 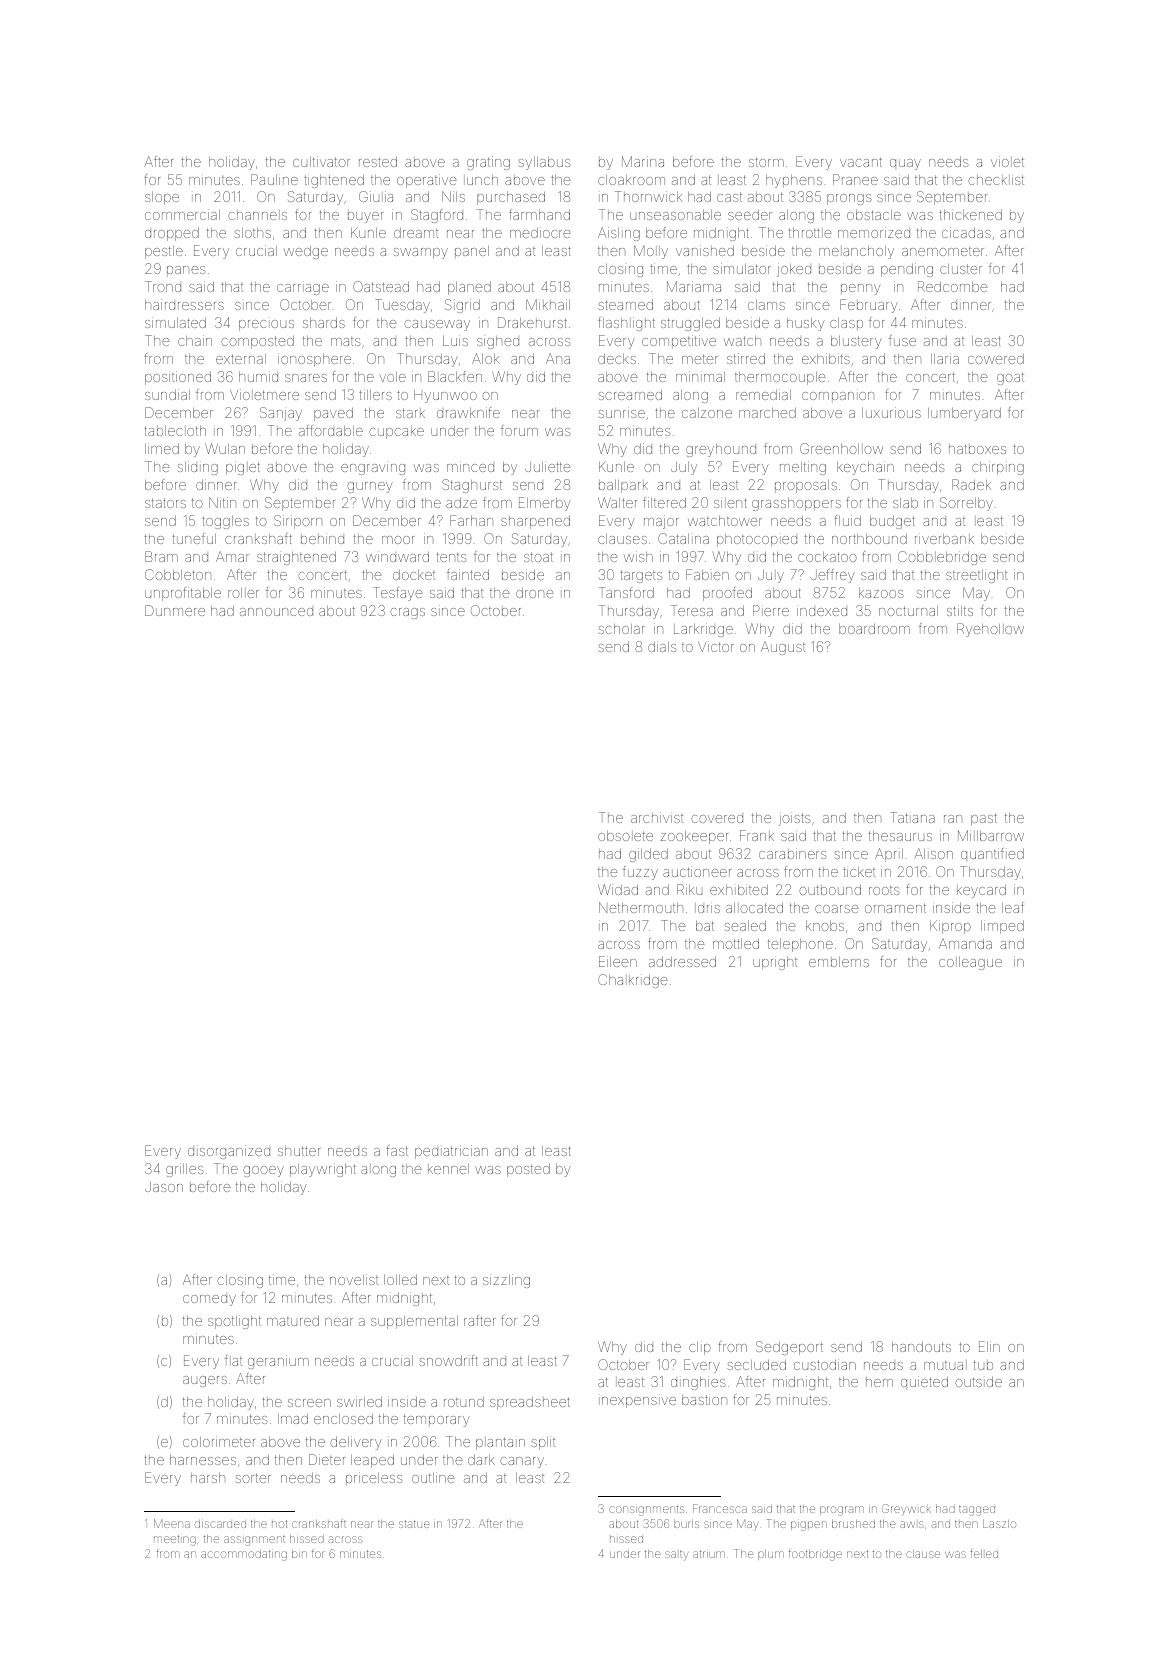 What do you see at coordinates (544, 163) in the screenshot?
I see `syllabus` at bounding box center [544, 163].
